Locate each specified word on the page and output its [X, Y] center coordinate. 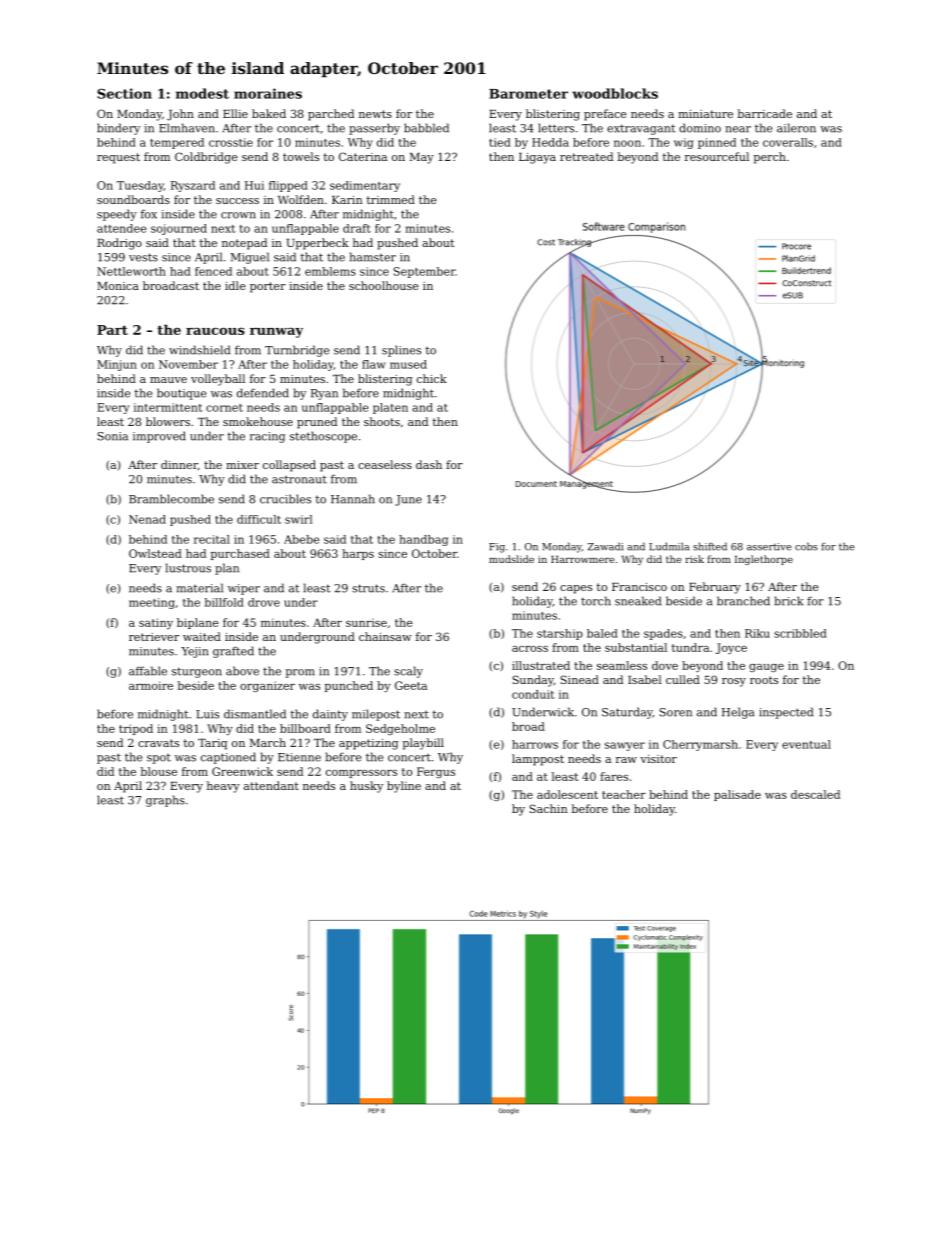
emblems [330, 271]
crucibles [285, 499]
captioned [228, 758]
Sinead [580, 679]
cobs [806, 546]
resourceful [717, 156]
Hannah [353, 499]
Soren [676, 712]
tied [500, 142]
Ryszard [193, 186]
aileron [796, 128]
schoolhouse [384, 285]
